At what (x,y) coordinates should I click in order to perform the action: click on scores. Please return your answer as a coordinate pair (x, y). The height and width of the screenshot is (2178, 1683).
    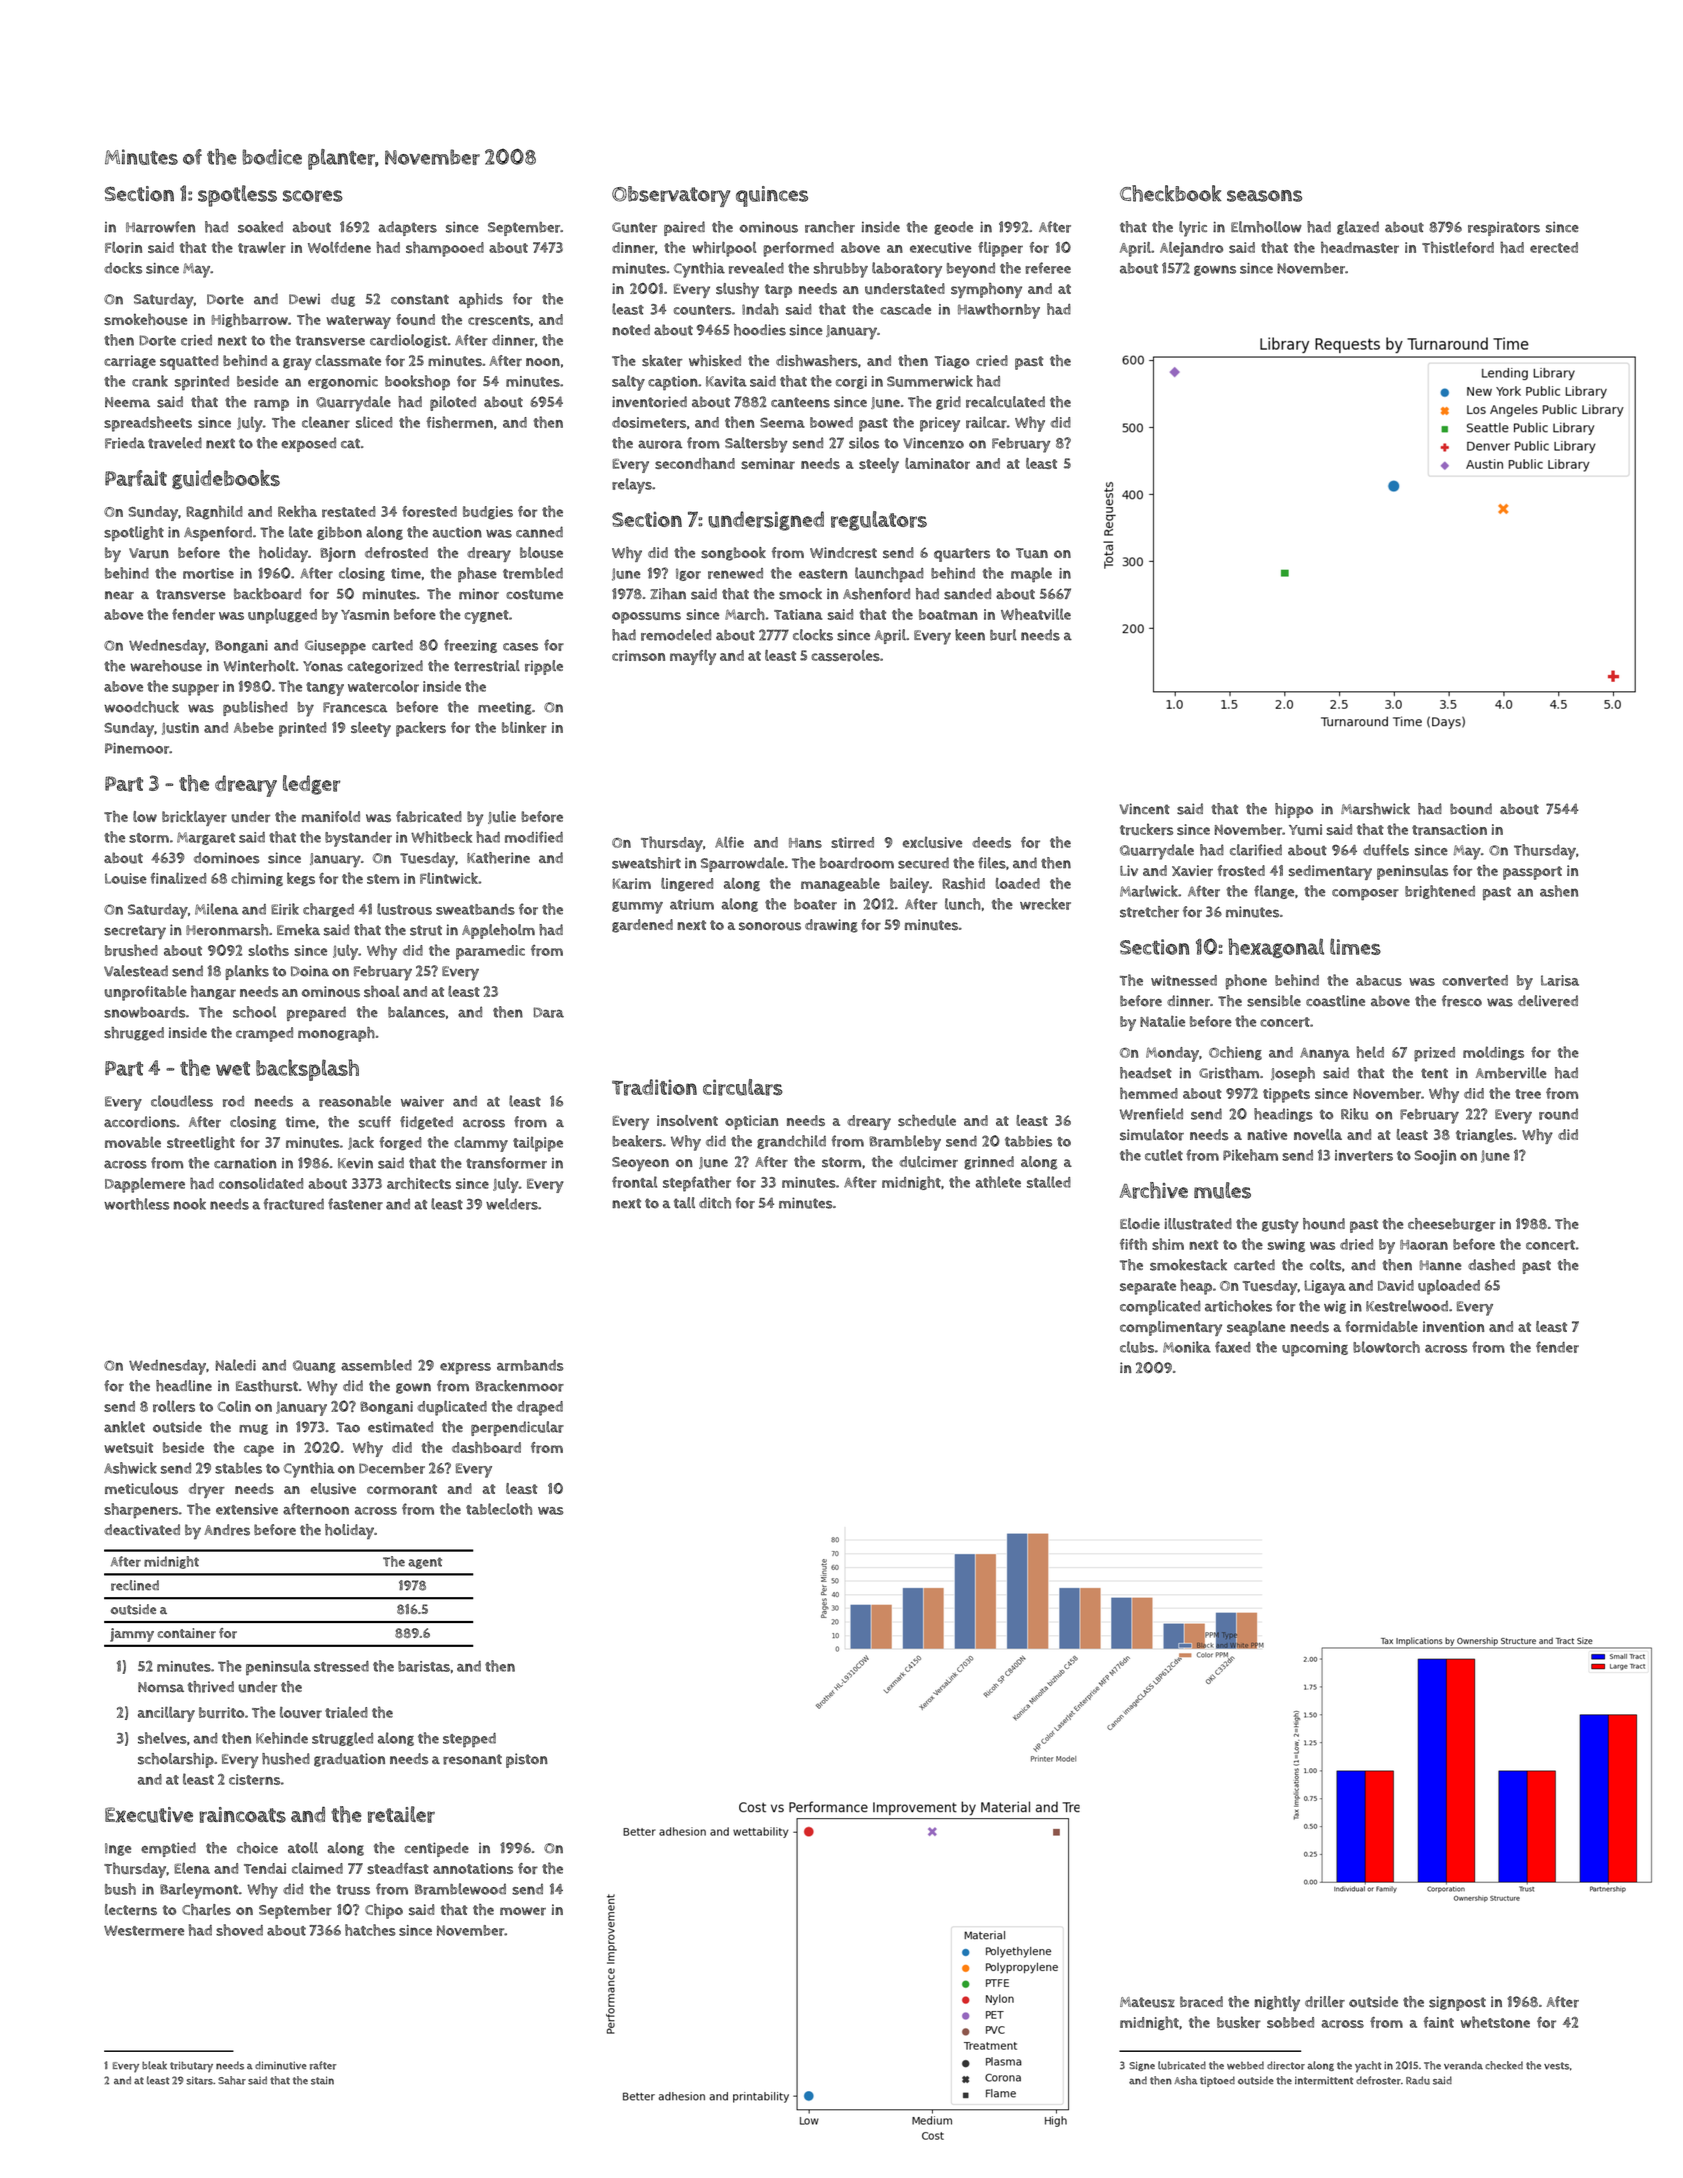
    Looking at the image, I should click on (313, 196).
